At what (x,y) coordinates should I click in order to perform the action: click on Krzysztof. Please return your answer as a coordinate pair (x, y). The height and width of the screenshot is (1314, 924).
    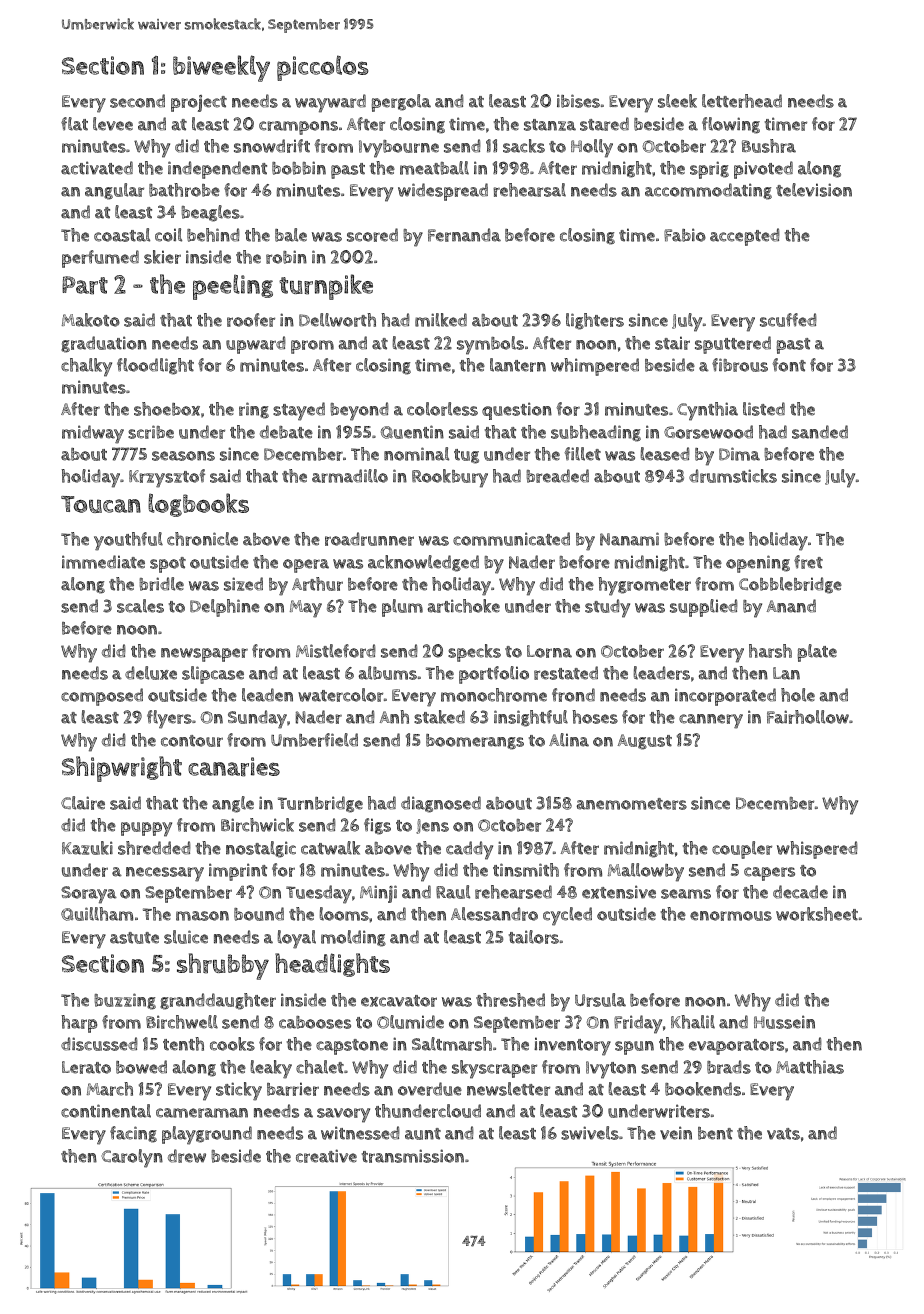
    Looking at the image, I should click on (167, 478).
